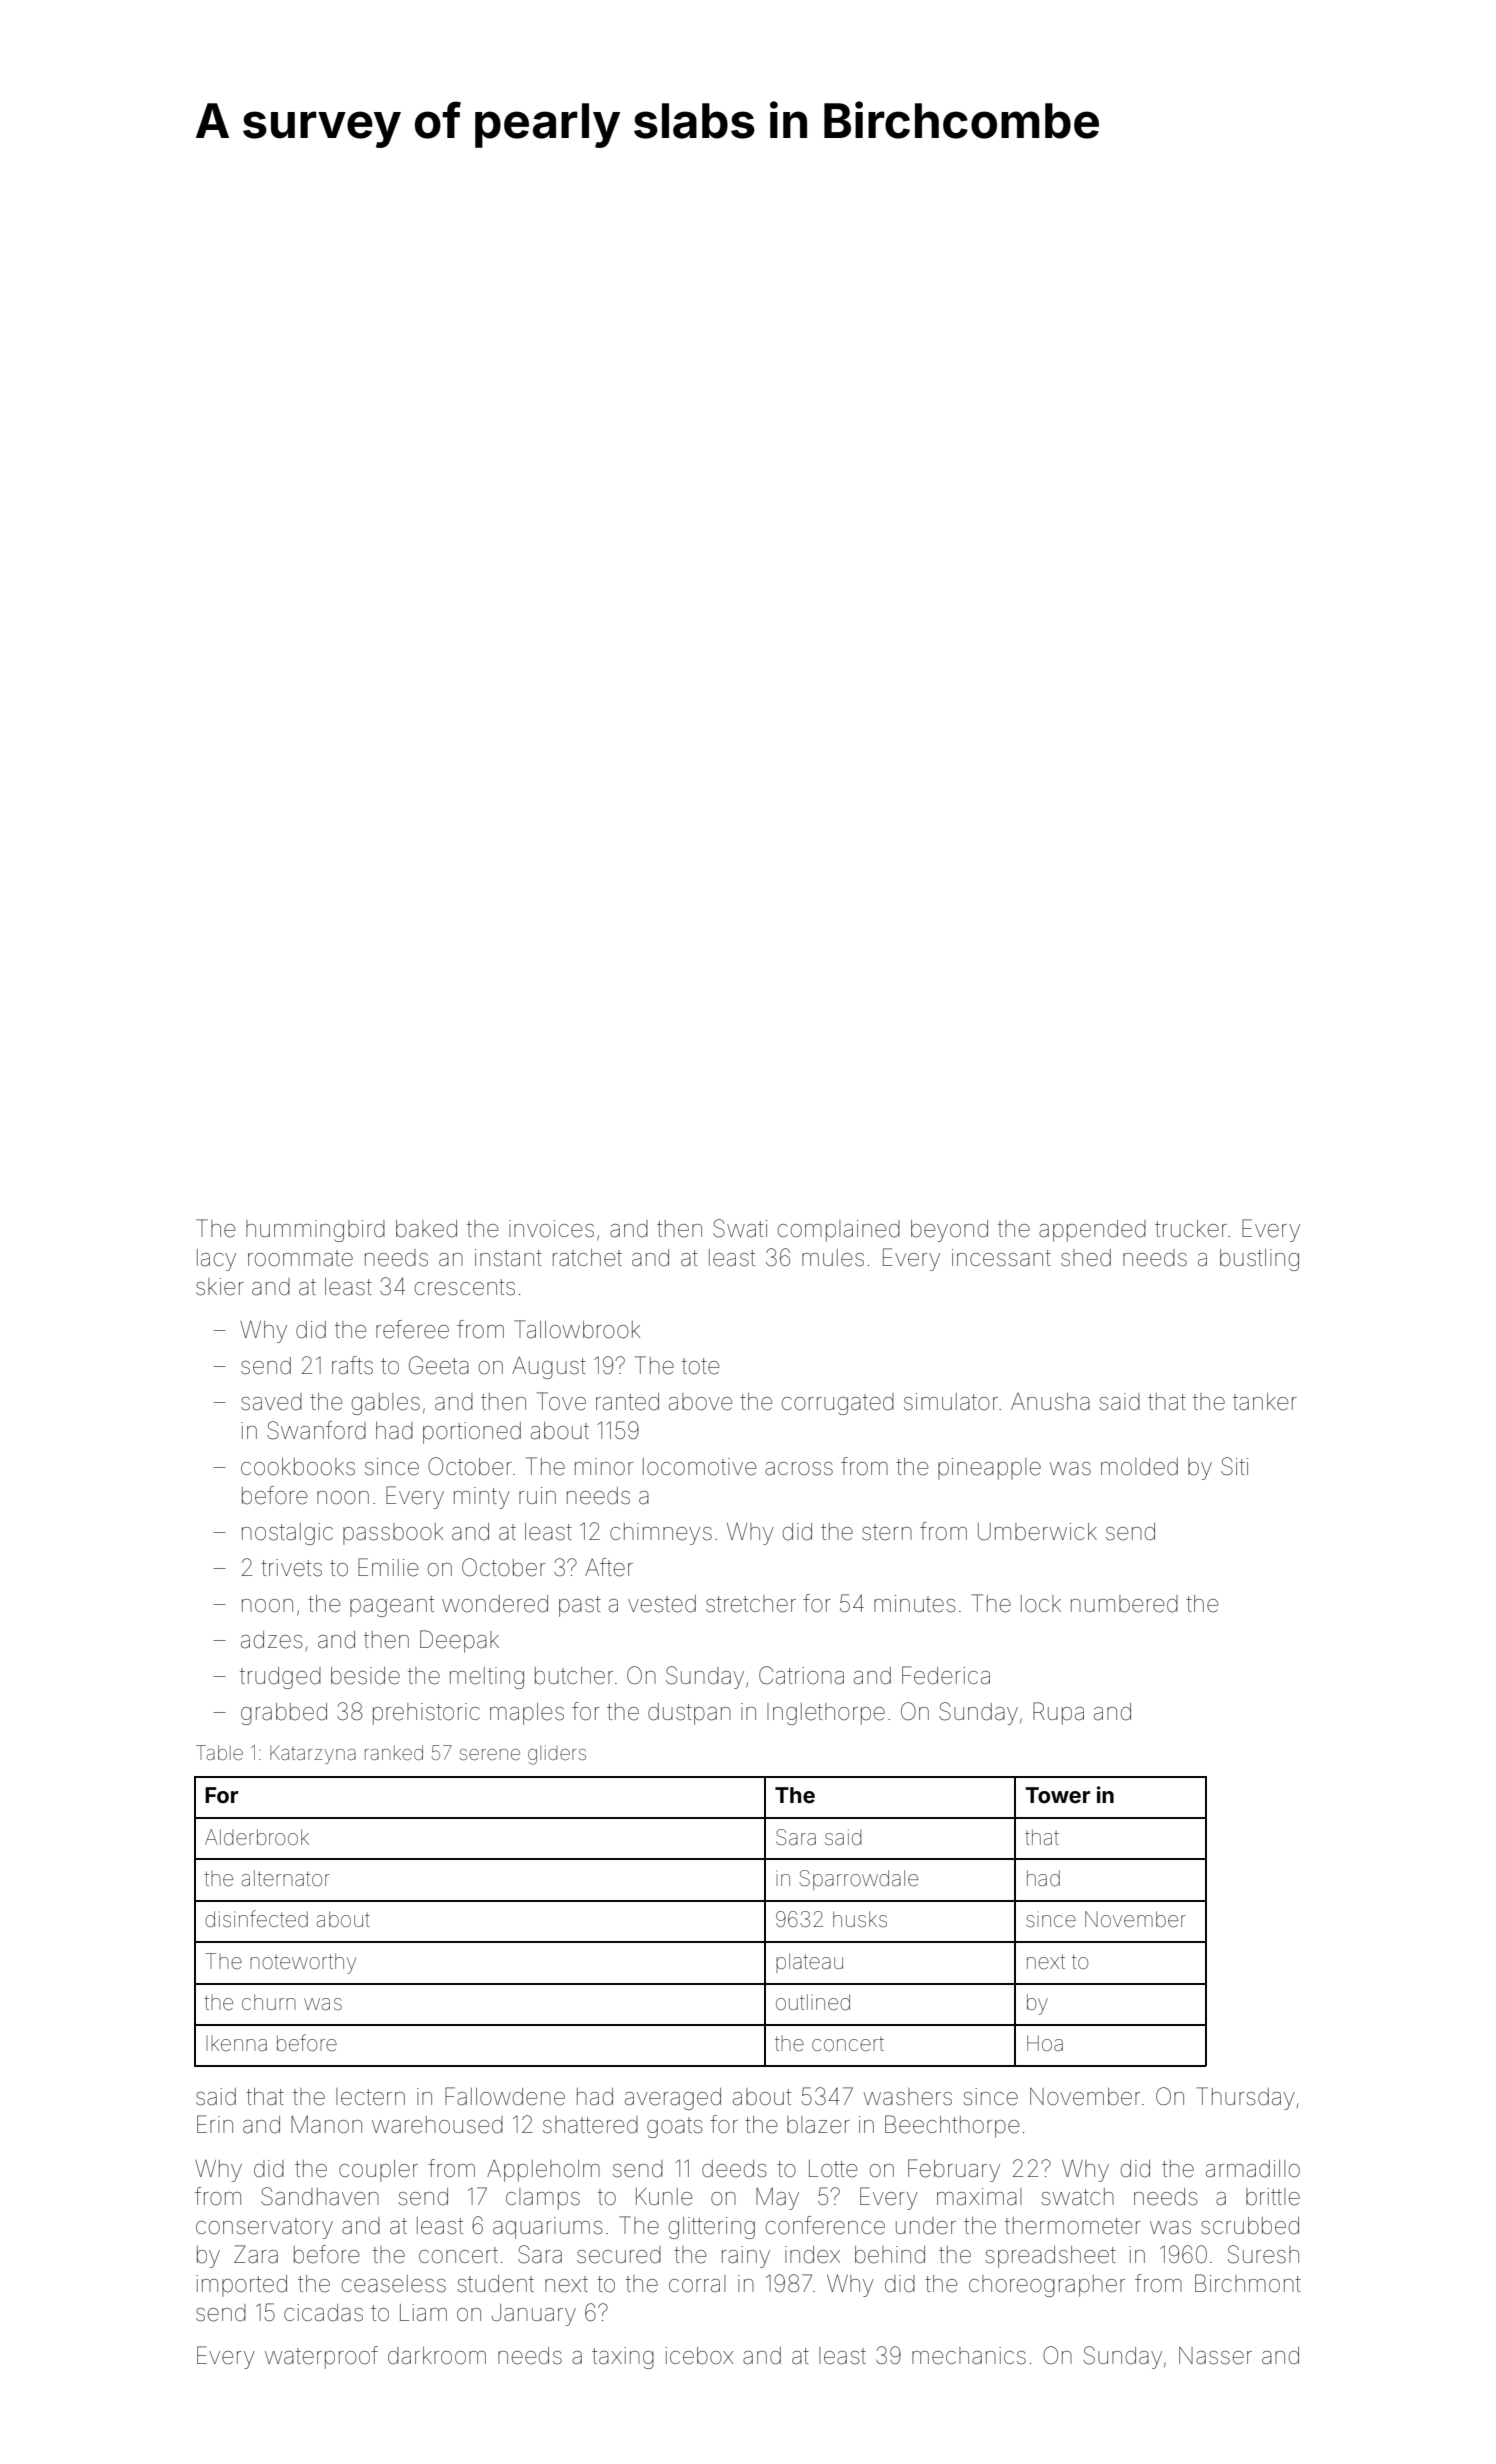 Image resolution: width=1496 pixels, height=2464 pixels. Describe the element at coordinates (315, 1231) in the image. I see `hummingbird` at that location.
